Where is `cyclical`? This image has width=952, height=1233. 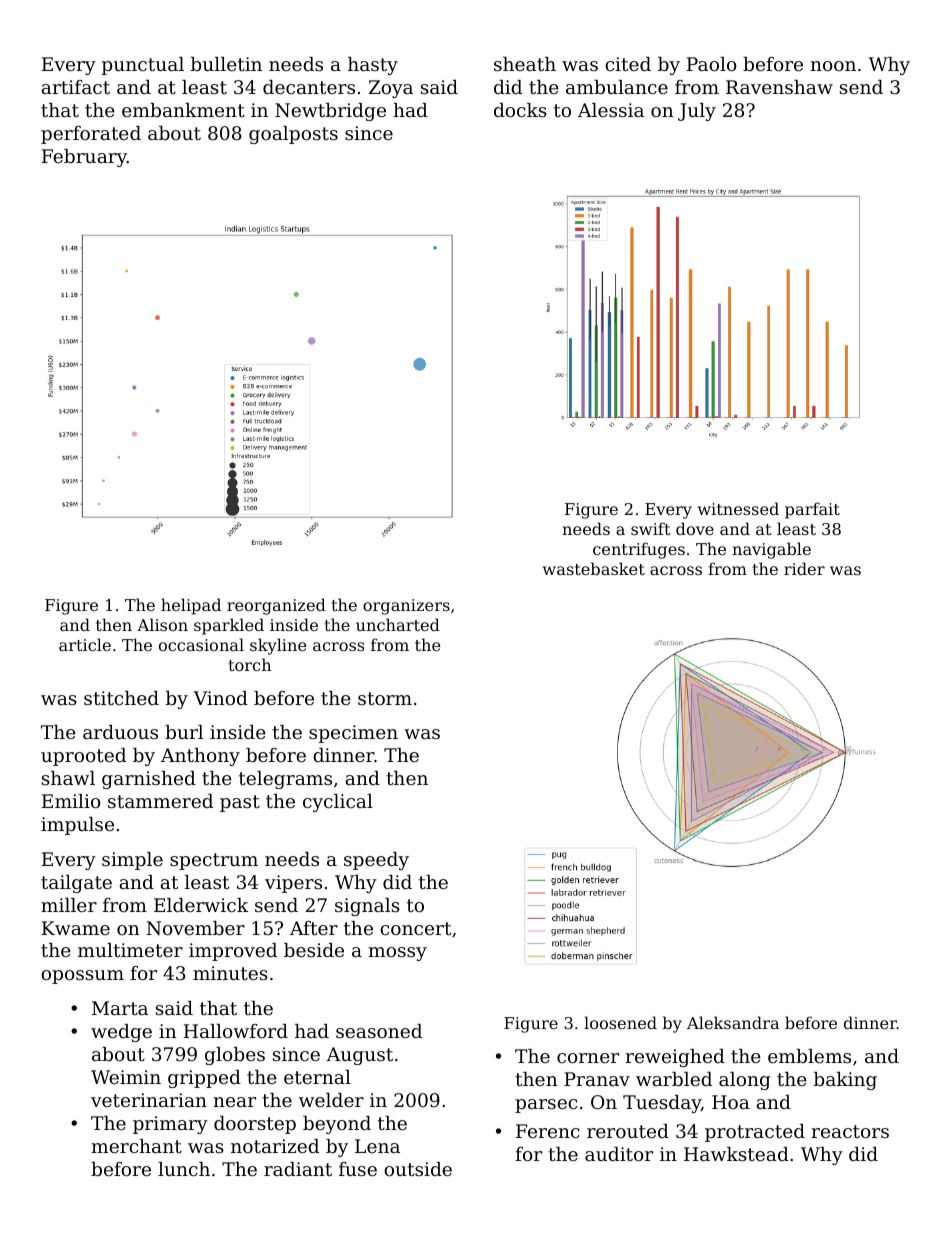
cyclical is located at coordinates (338, 803).
